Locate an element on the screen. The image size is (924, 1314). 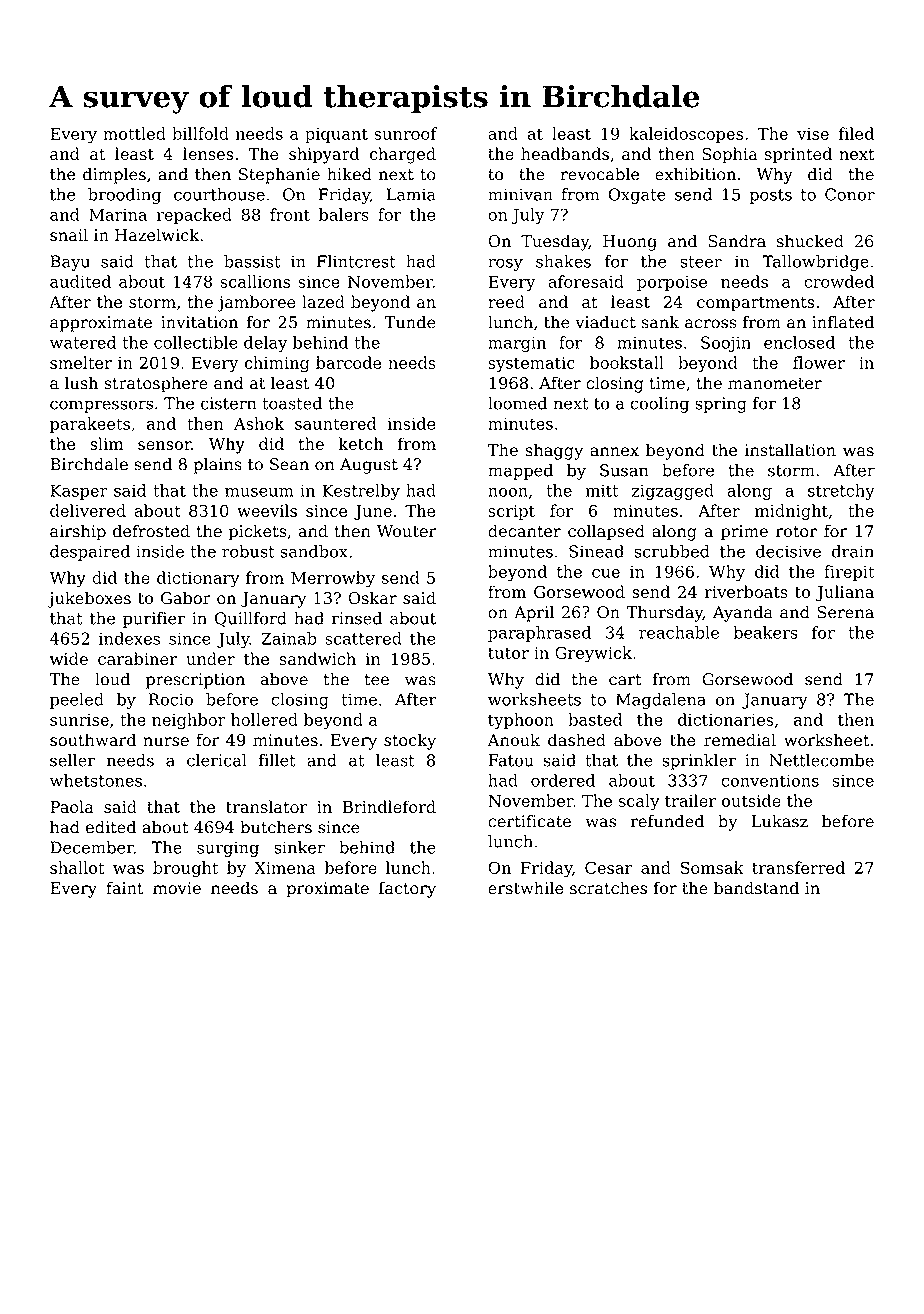
Ximena is located at coordinates (285, 868).
